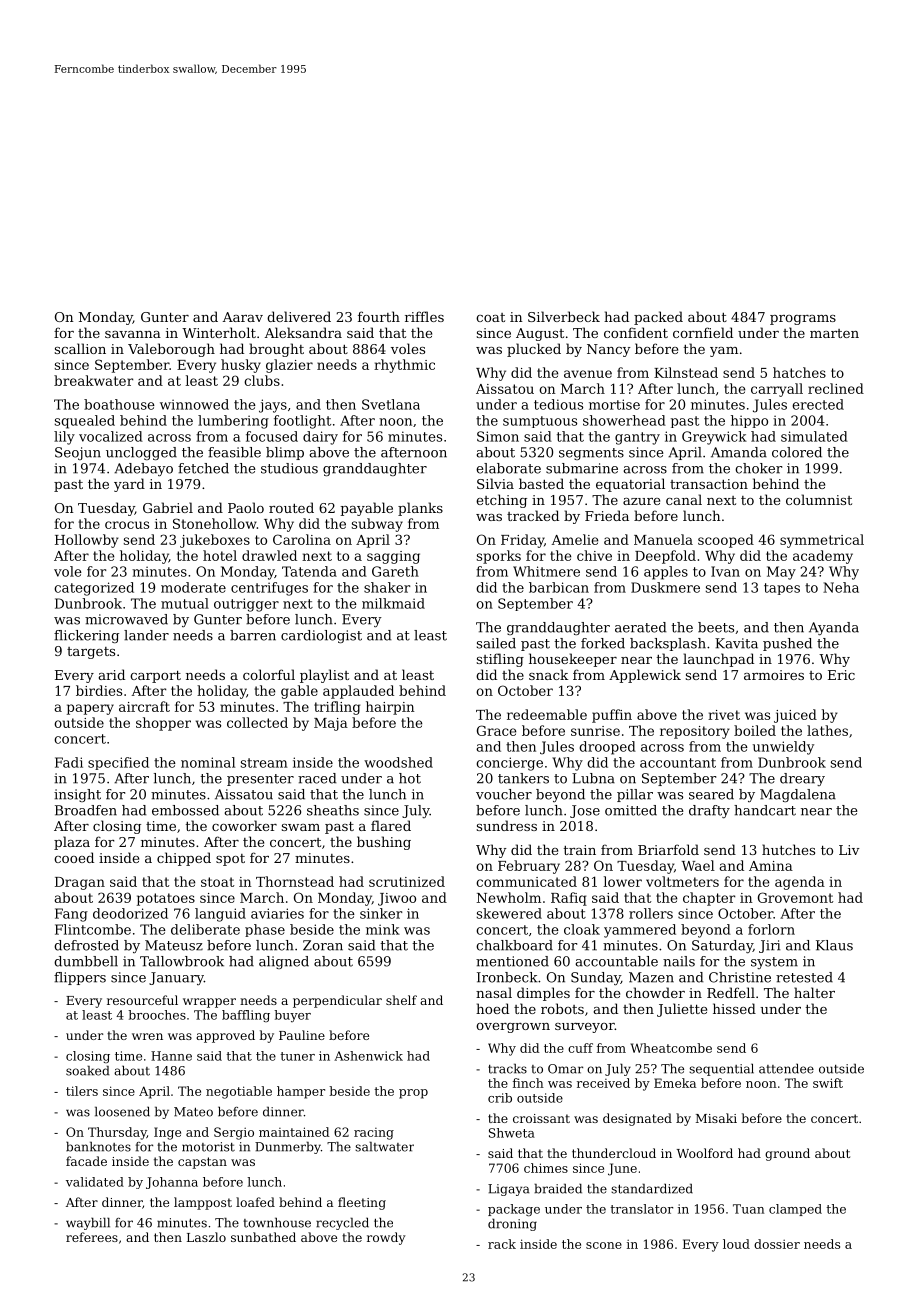 Image resolution: width=924 pixels, height=1308 pixels. What do you see at coordinates (80, 348) in the screenshot?
I see `scallion` at bounding box center [80, 348].
